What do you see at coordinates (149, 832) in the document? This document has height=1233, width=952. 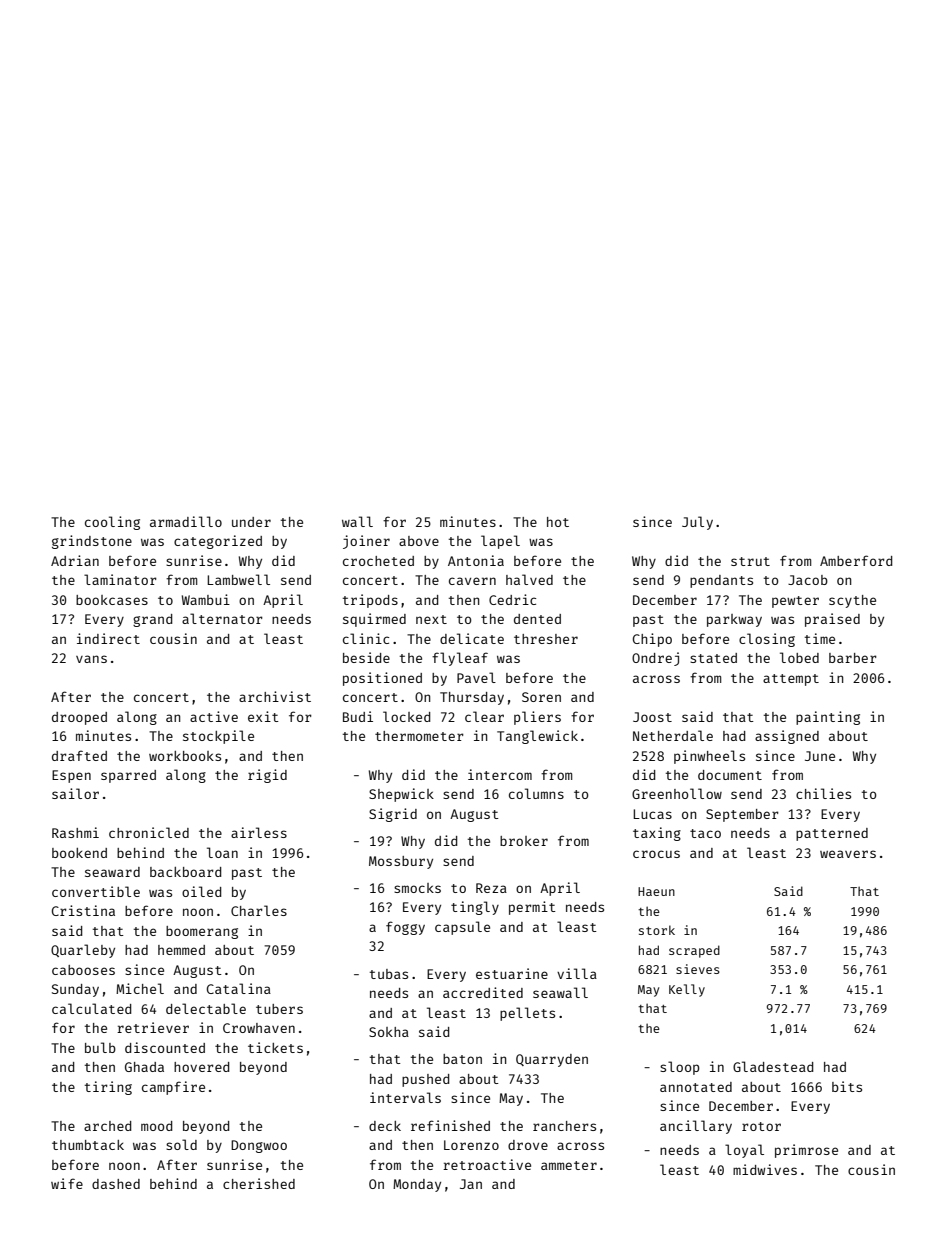 I see `chronicled` at bounding box center [149, 832].
